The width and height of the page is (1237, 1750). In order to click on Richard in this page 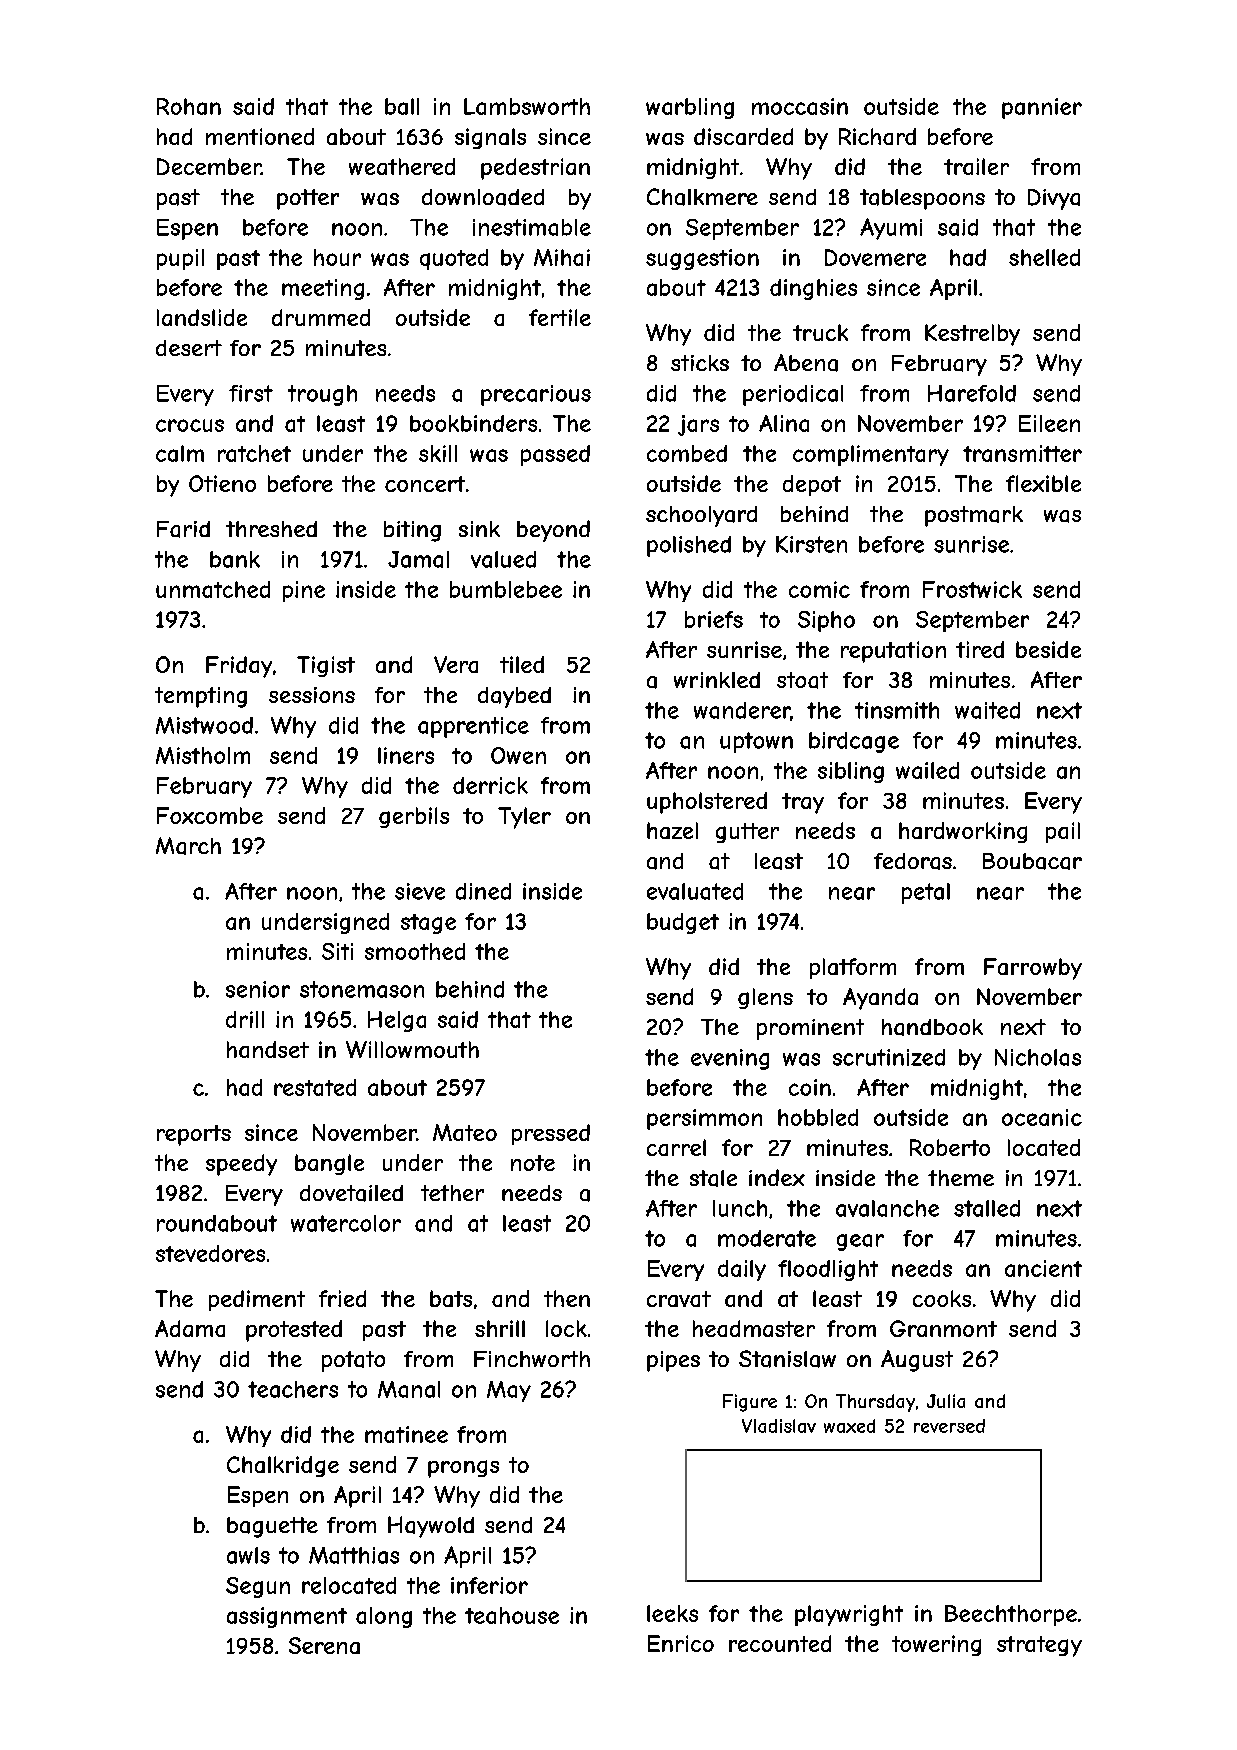, I will do `click(877, 136)`.
